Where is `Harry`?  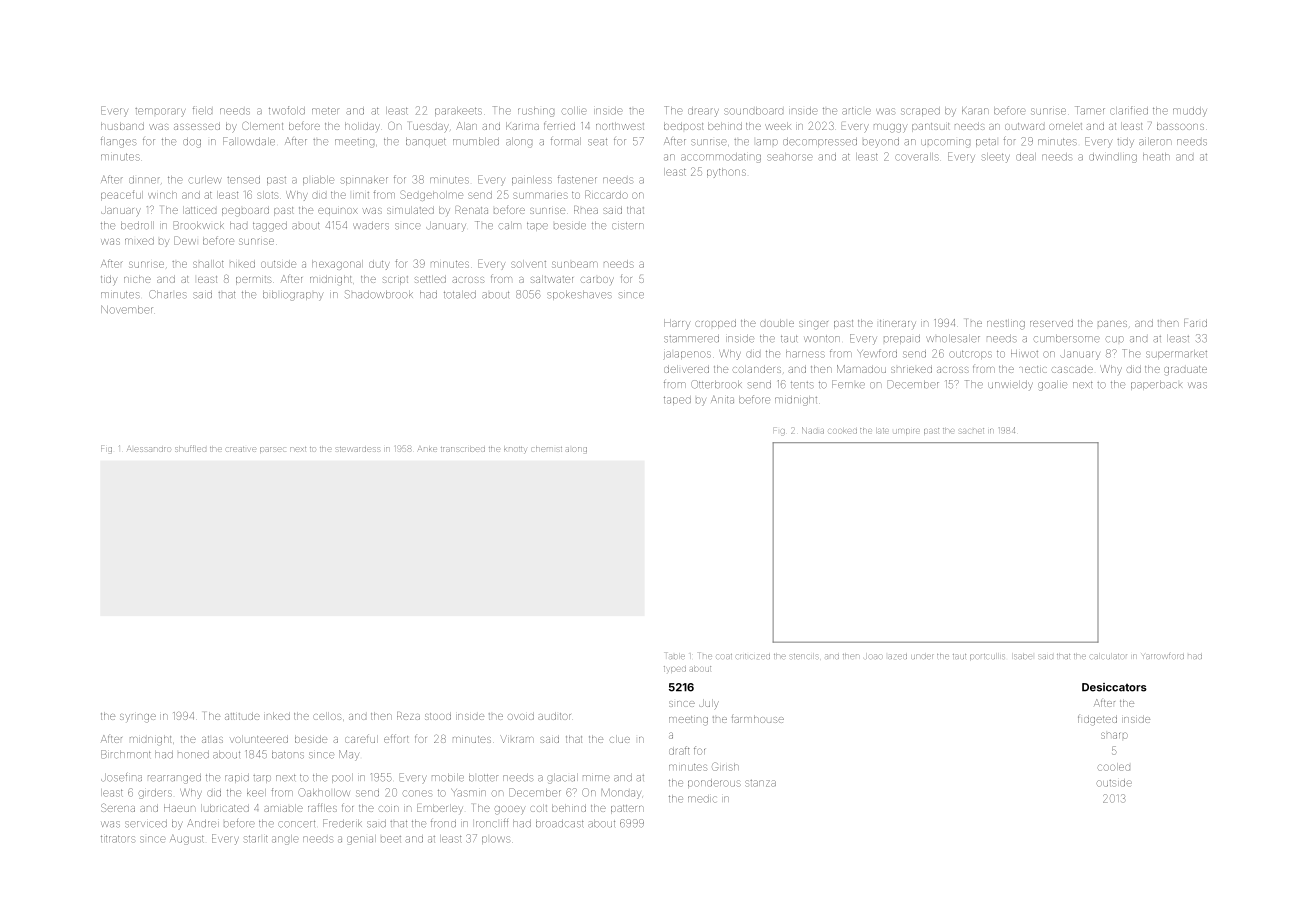
Harry is located at coordinates (677, 324).
